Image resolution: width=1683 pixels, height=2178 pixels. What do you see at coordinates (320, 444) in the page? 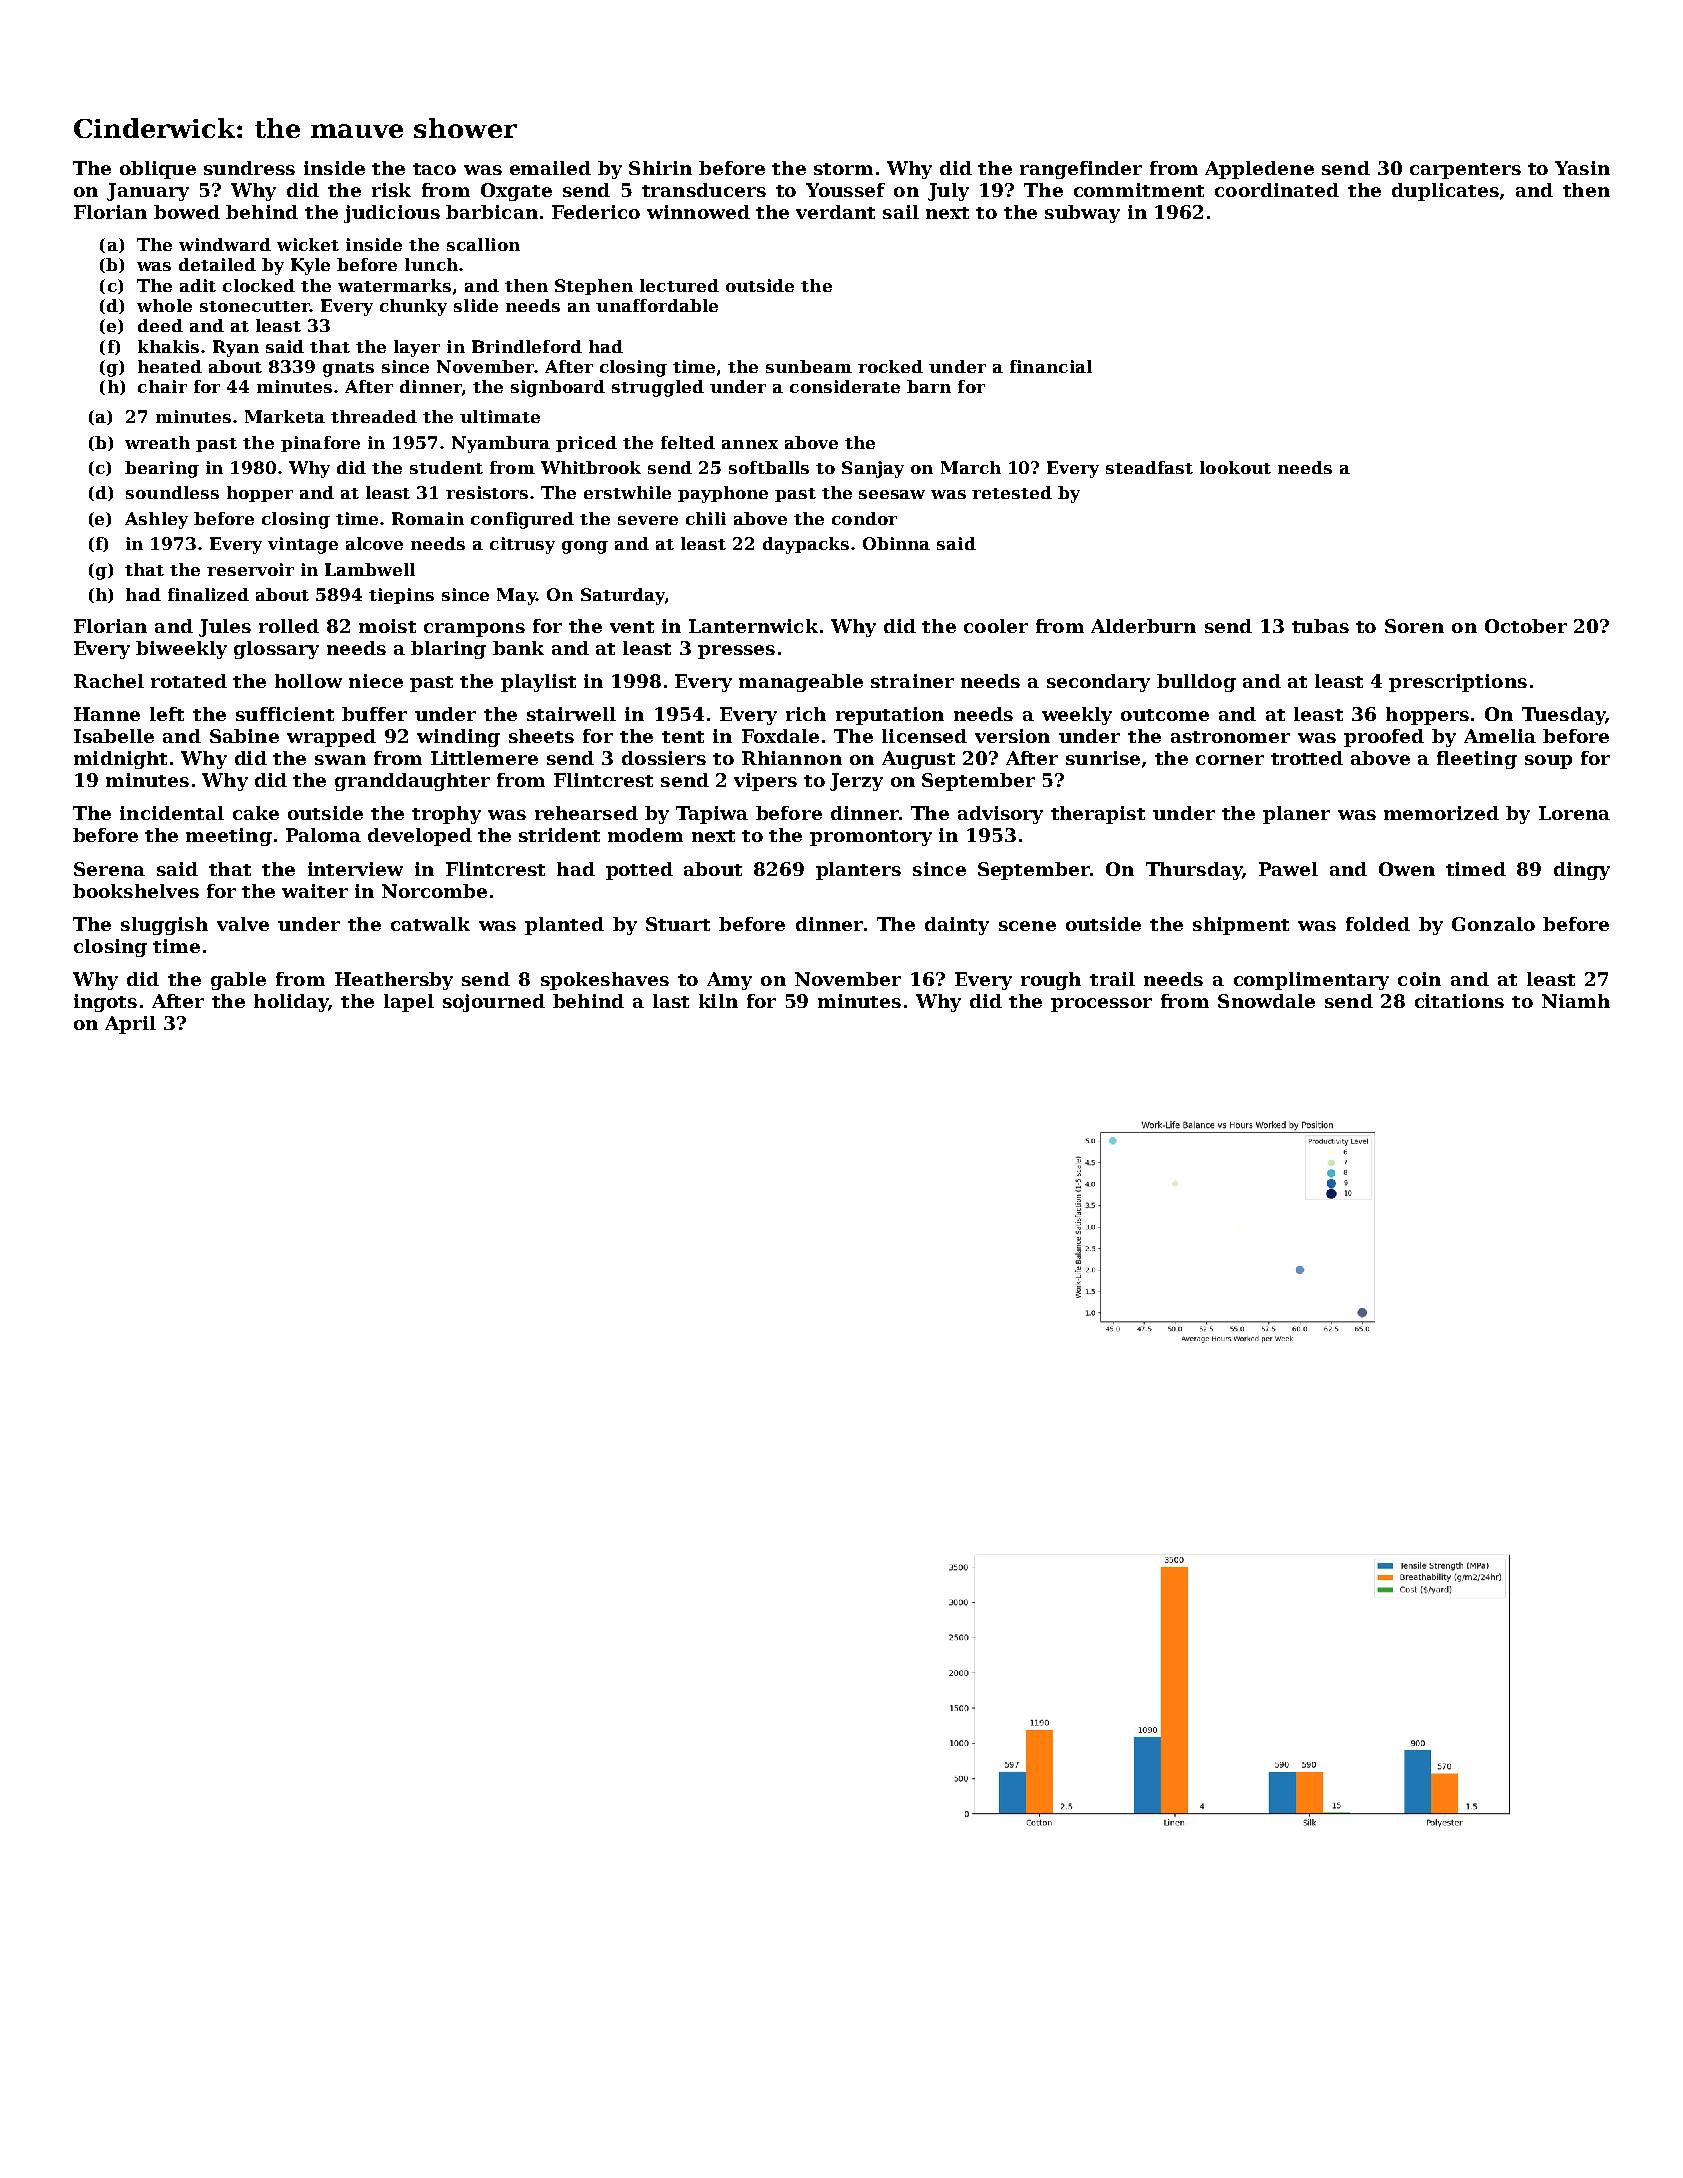
I see `pinafore` at bounding box center [320, 444].
